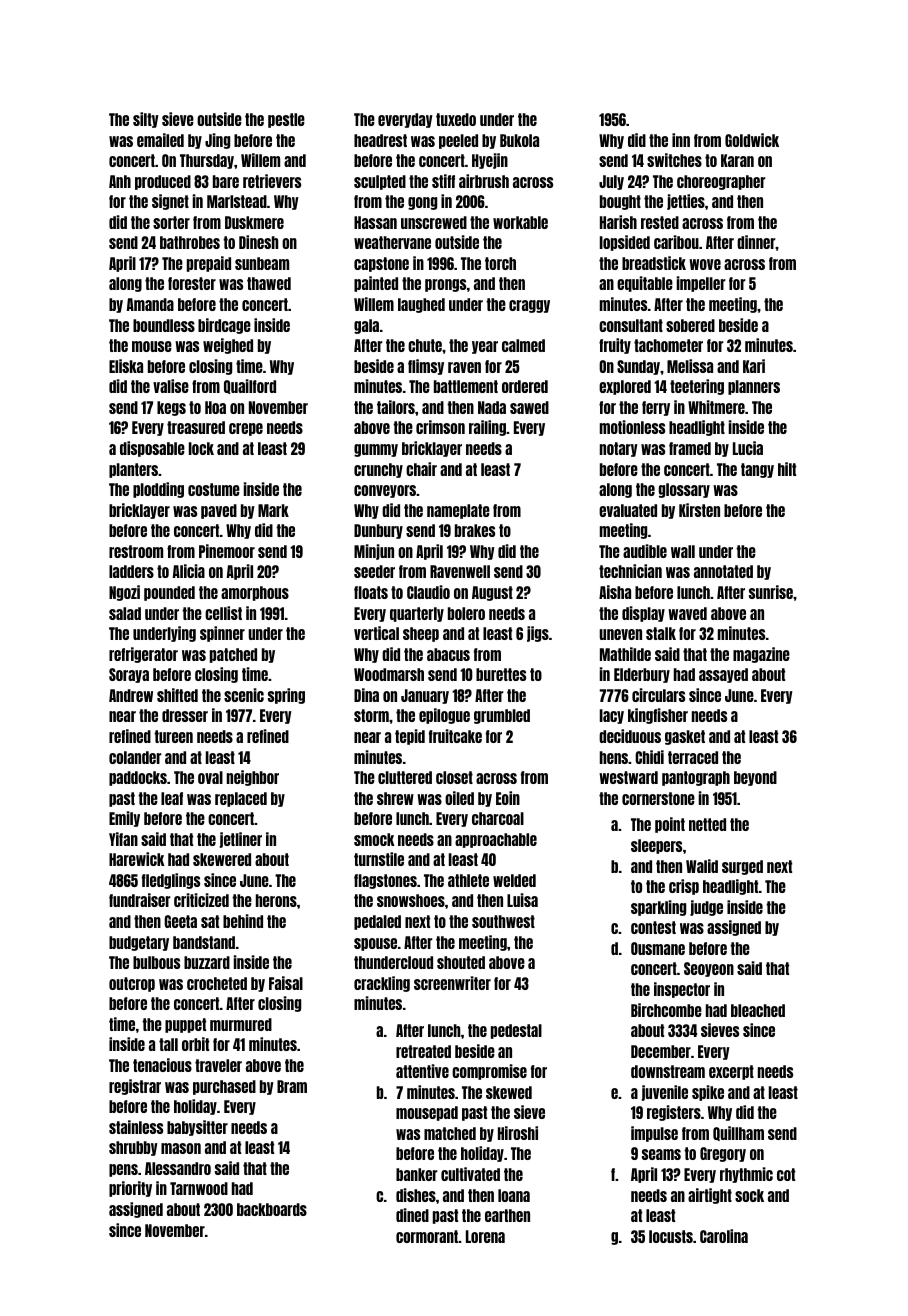 Image resolution: width=908 pixels, height=1316 pixels. What do you see at coordinates (224, 1087) in the image?
I see `purchased` at bounding box center [224, 1087].
